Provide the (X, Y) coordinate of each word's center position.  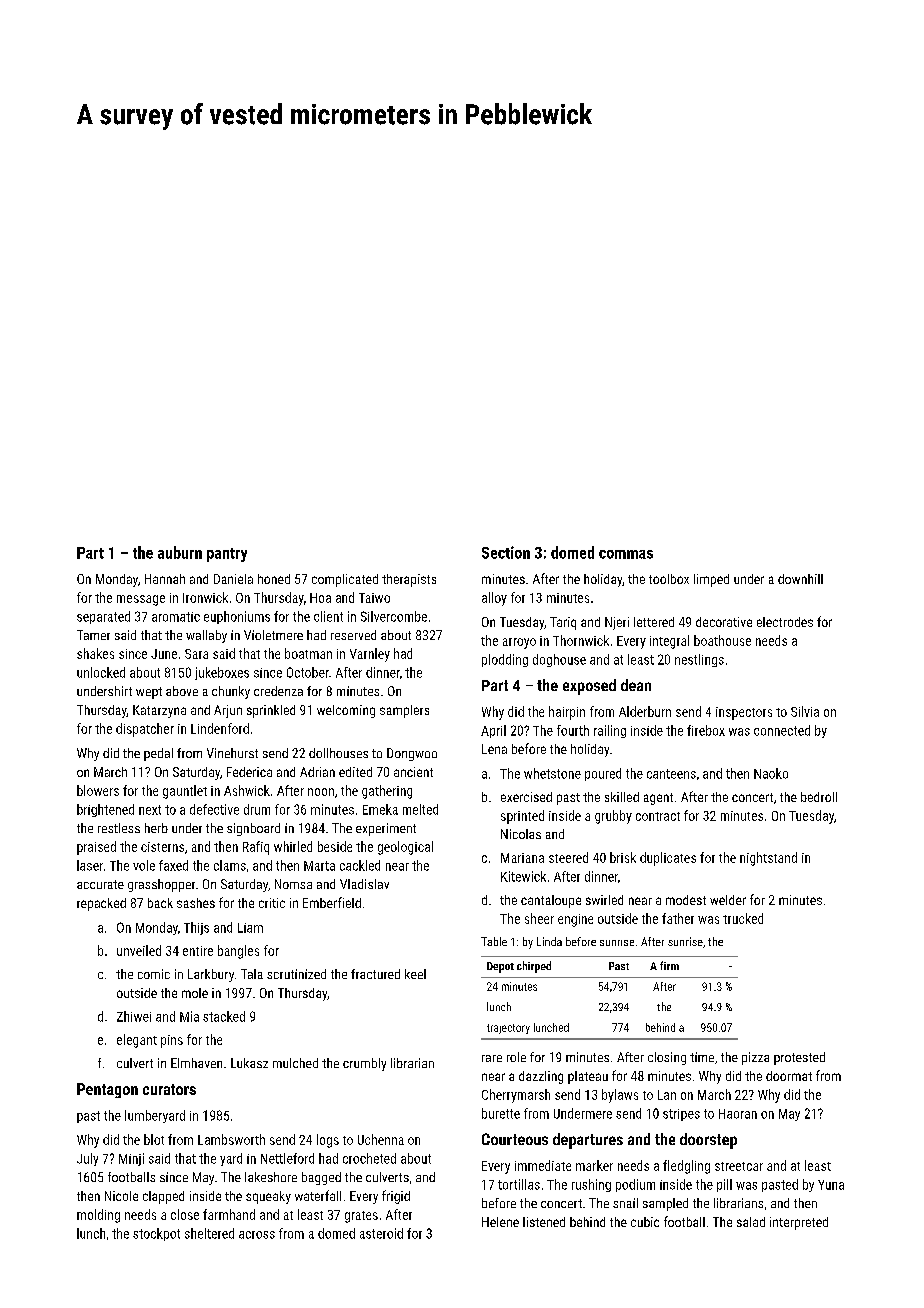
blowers (98, 790)
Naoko (771, 773)
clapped (163, 1197)
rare (492, 1058)
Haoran (738, 1114)
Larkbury (211, 975)
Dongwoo (412, 754)
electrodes (785, 622)
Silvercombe (394, 616)
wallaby (206, 636)
